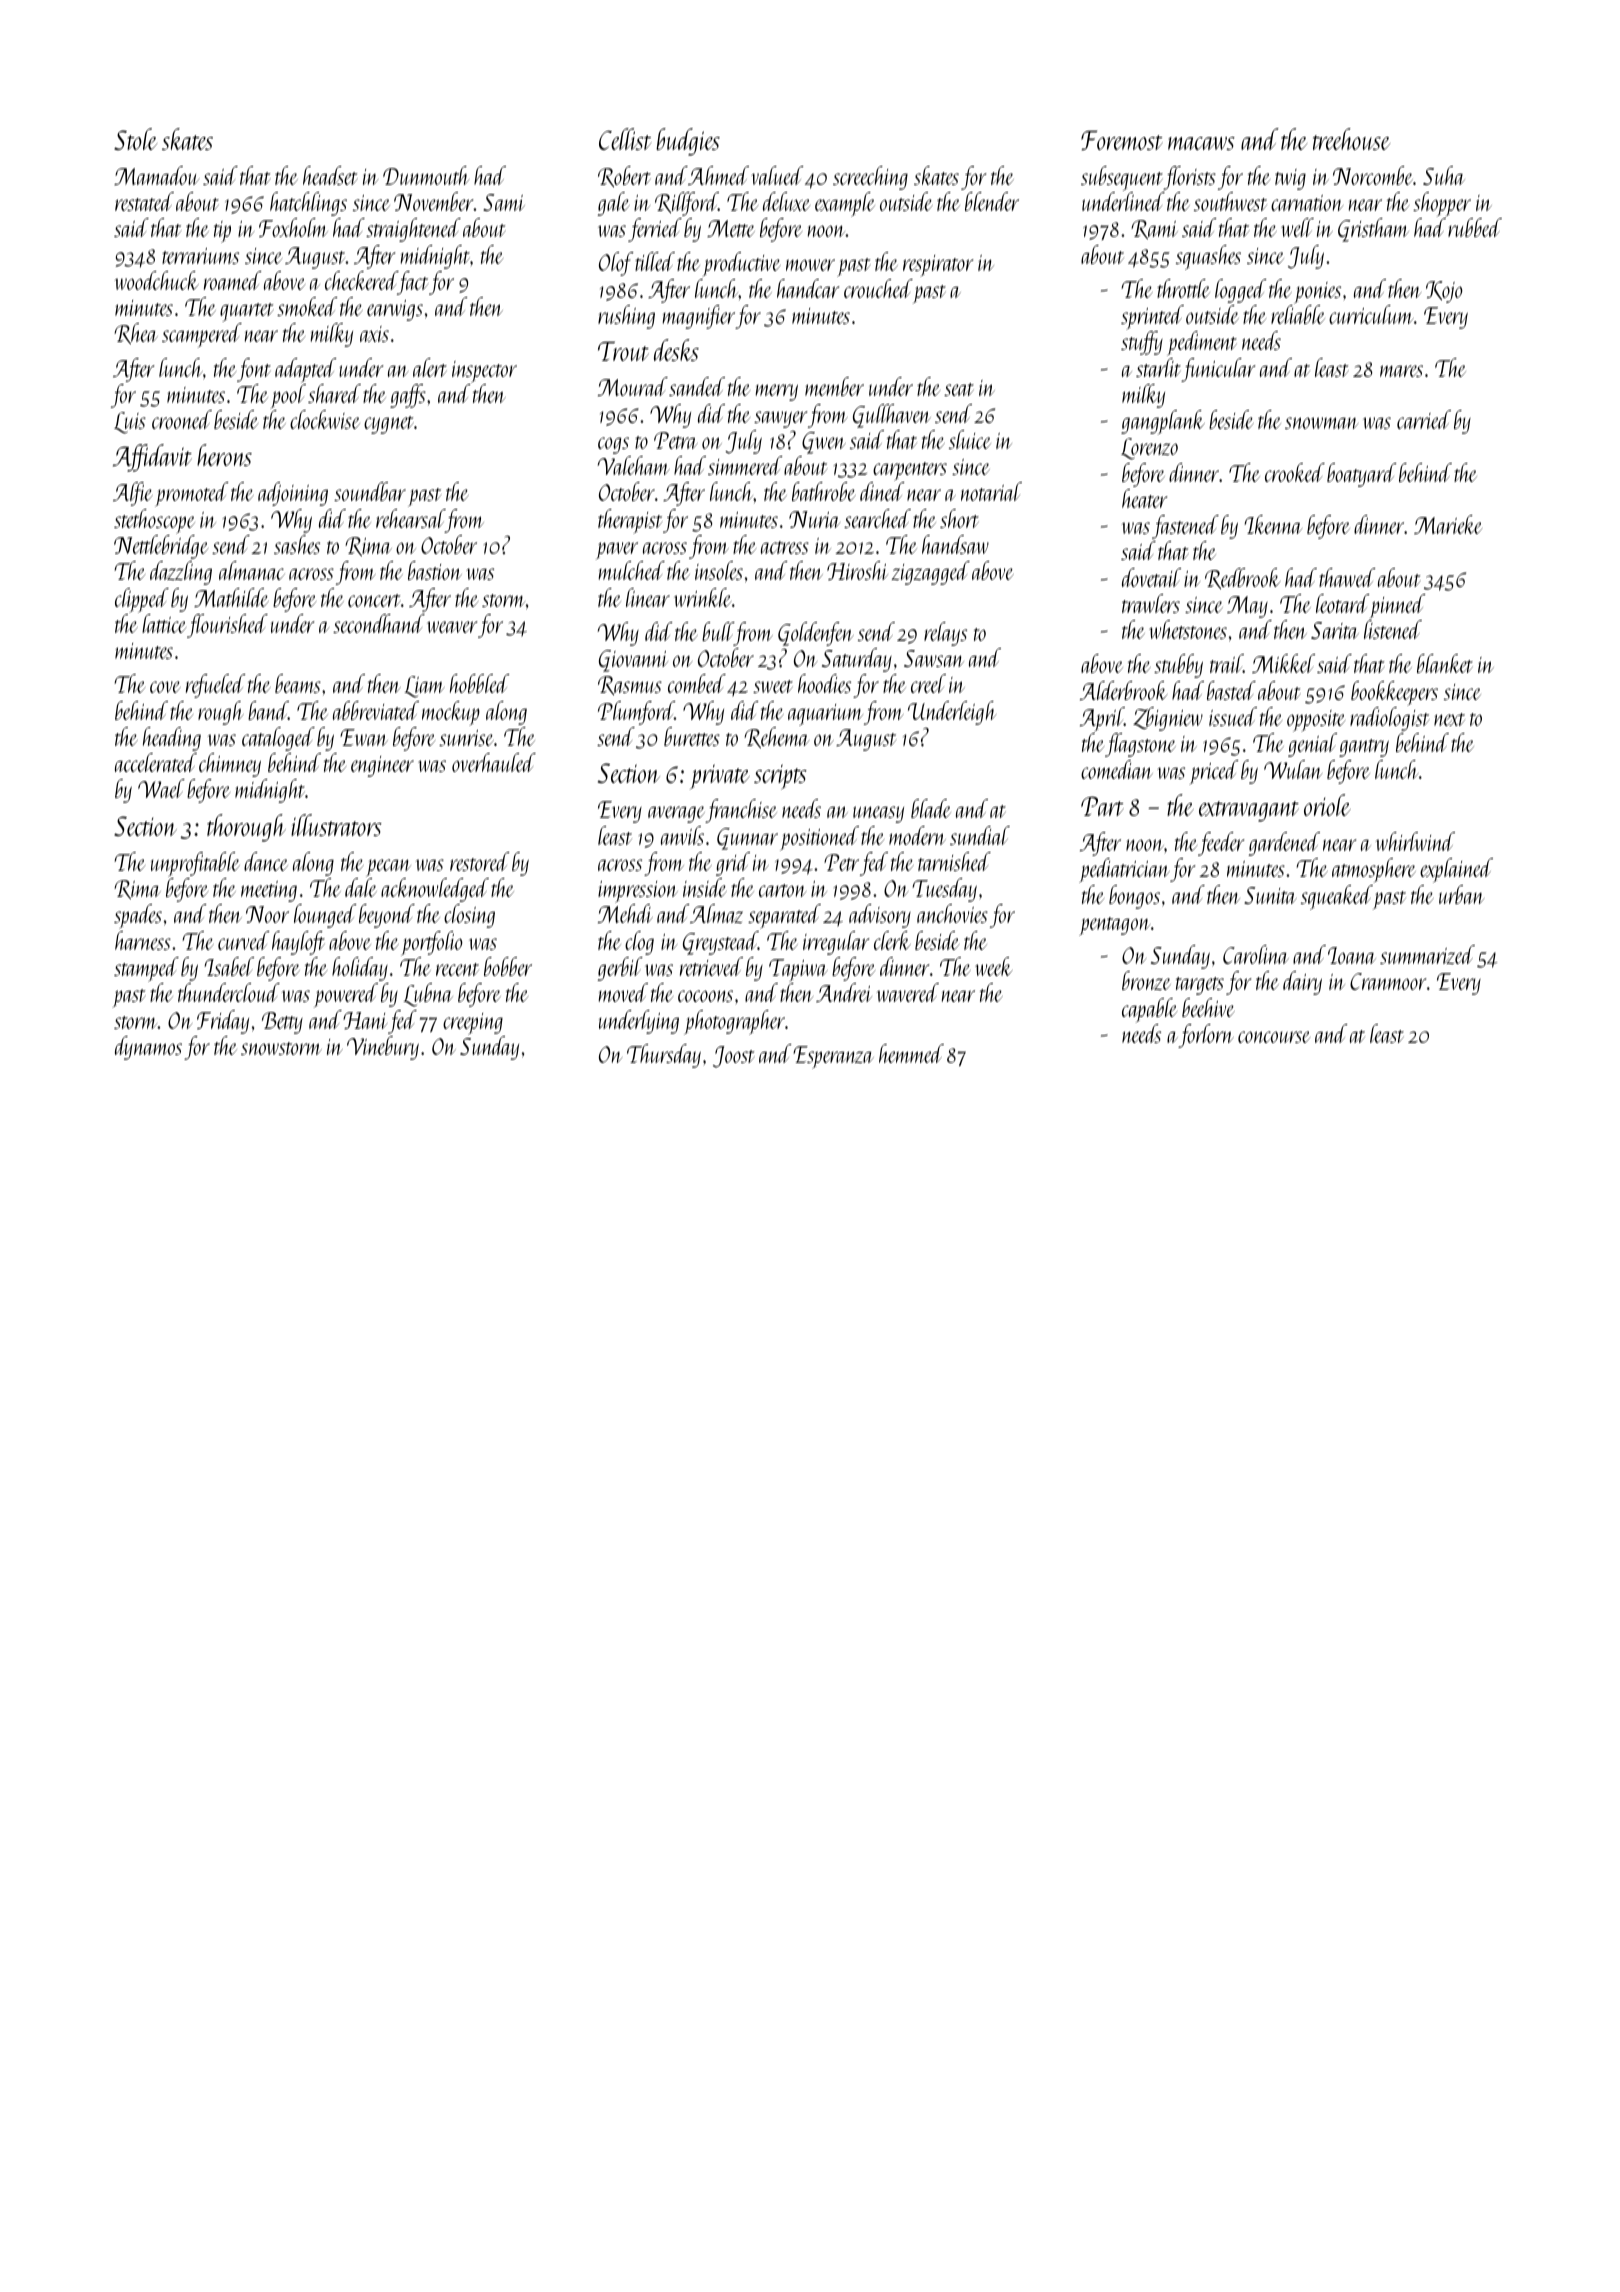 The height and width of the screenshot is (2292, 1620). Describe the element at coordinates (1352, 139) in the screenshot. I see `treehouse` at that location.
